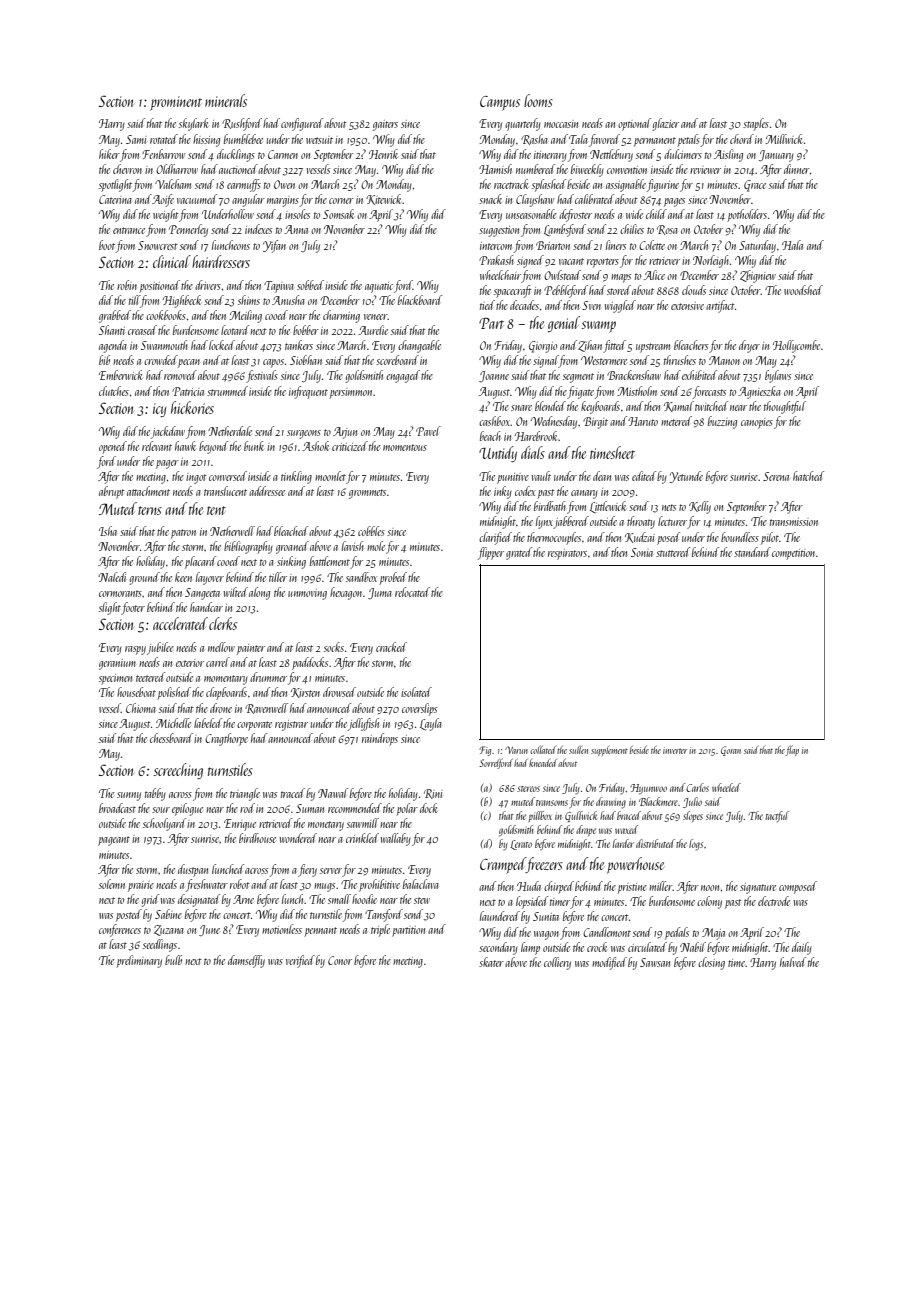 The height and width of the image is (1308, 924). What do you see at coordinates (259, 593) in the image?
I see `along` at bounding box center [259, 593].
